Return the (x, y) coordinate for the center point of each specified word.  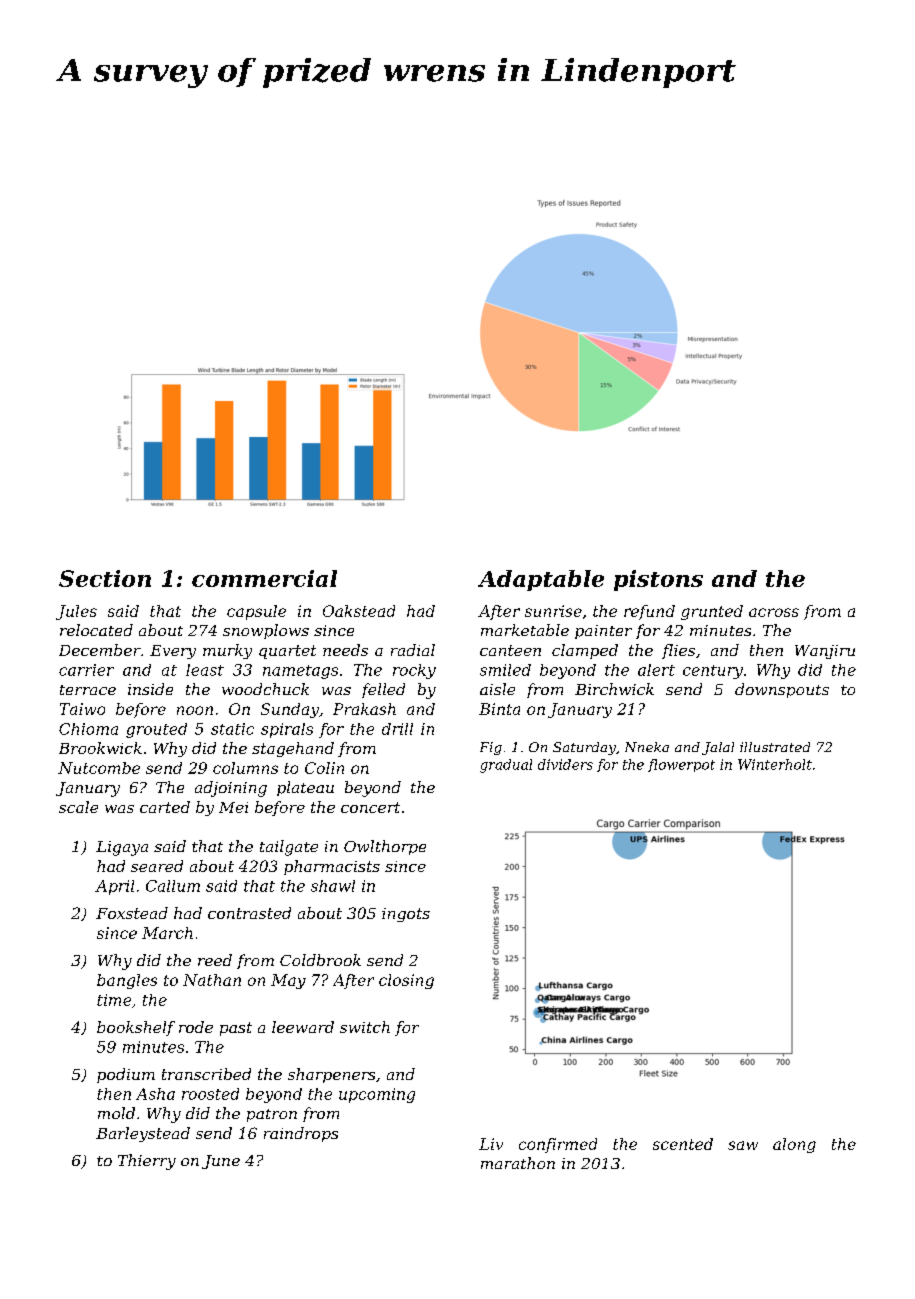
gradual (506, 766)
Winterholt (775, 764)
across (774, 612)
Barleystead (143, 1134)
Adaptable (541, 580)
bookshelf (136, 1028)
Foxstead (132, 913)
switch (365, 1027)
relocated (96, 630)
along (794, 1145)
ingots (406, 915)
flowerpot (681, 765)
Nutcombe (99, 768)
